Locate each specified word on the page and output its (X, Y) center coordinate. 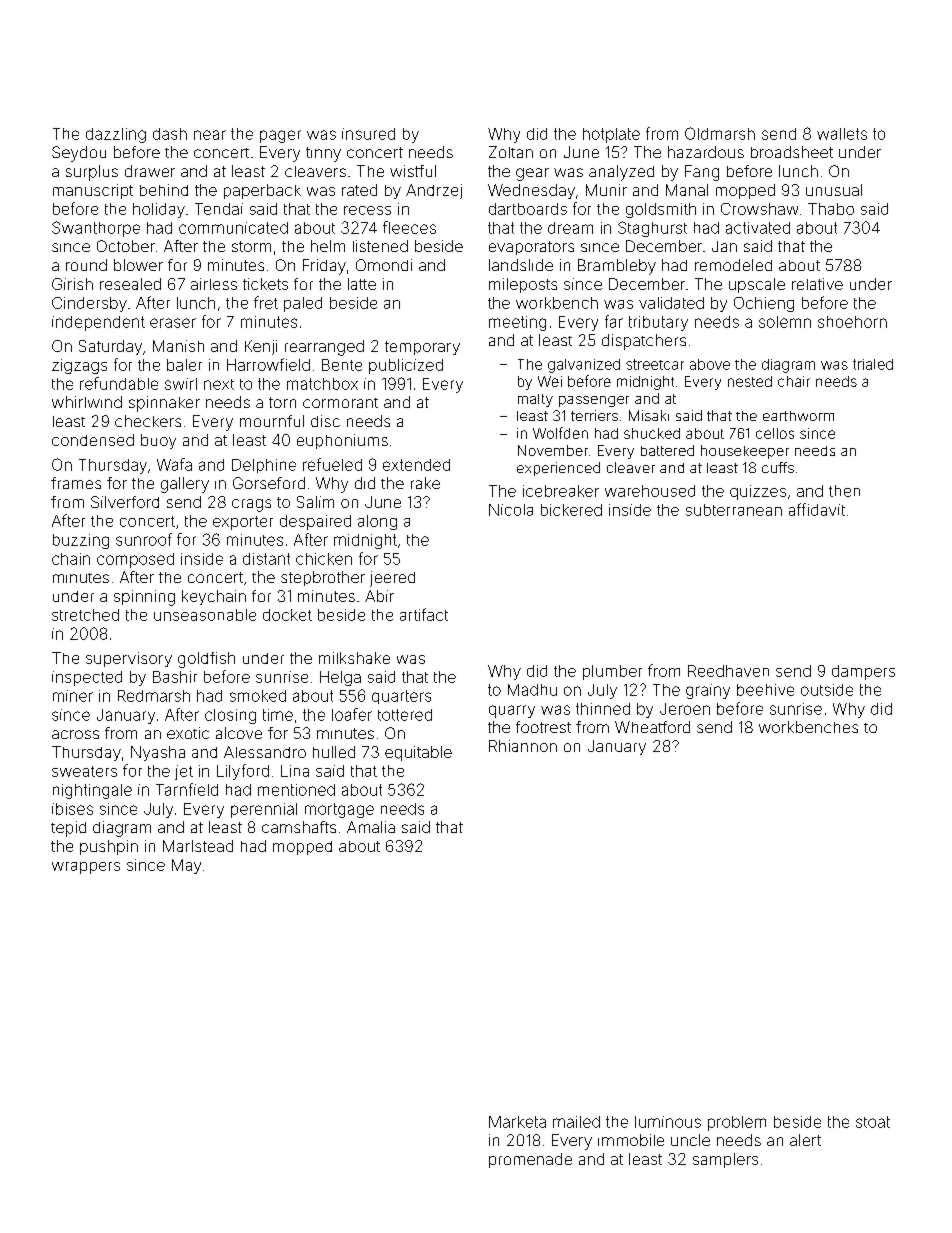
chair (794, 381)
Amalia (371, 827)
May (186, 866)
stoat (873, 1122)
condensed (93, 440)
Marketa (517, 1122)
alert (805, 1140)
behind (164, 190)
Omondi (384, 265)
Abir (379, 596)
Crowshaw (759, 209)
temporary (422, 348)
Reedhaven (728, 671)
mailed (576, 1122)
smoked (258, 696)
